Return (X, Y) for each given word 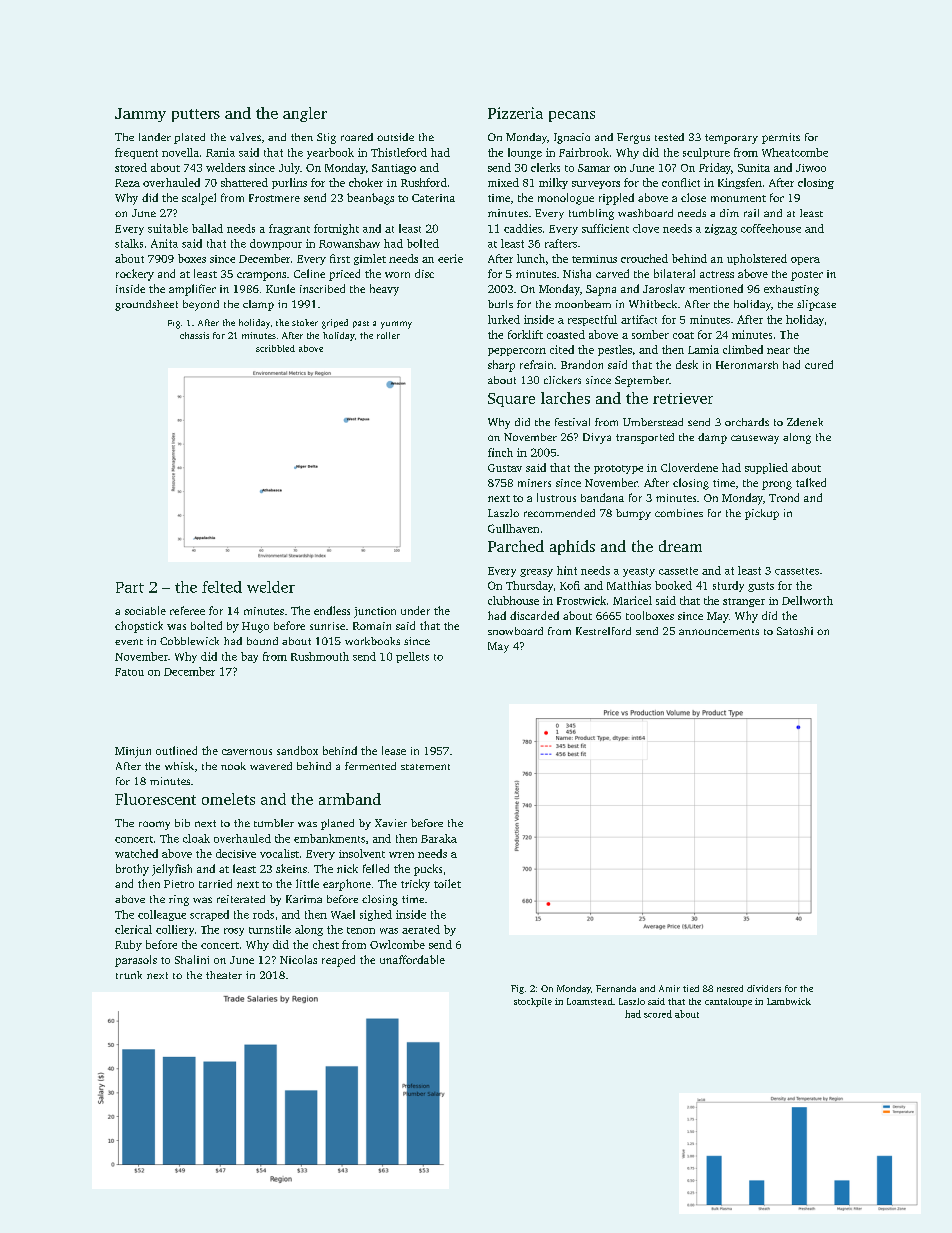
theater (224, 975)
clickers (562, 380)
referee (187, 610)
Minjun (133, 752)
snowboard (515, 631)
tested (669, 137)
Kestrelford (603, 631)
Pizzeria (515, 113)
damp (712, 438)
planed (337, 824)
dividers (764, 988)
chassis (194, 335)
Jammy (140, 115)
